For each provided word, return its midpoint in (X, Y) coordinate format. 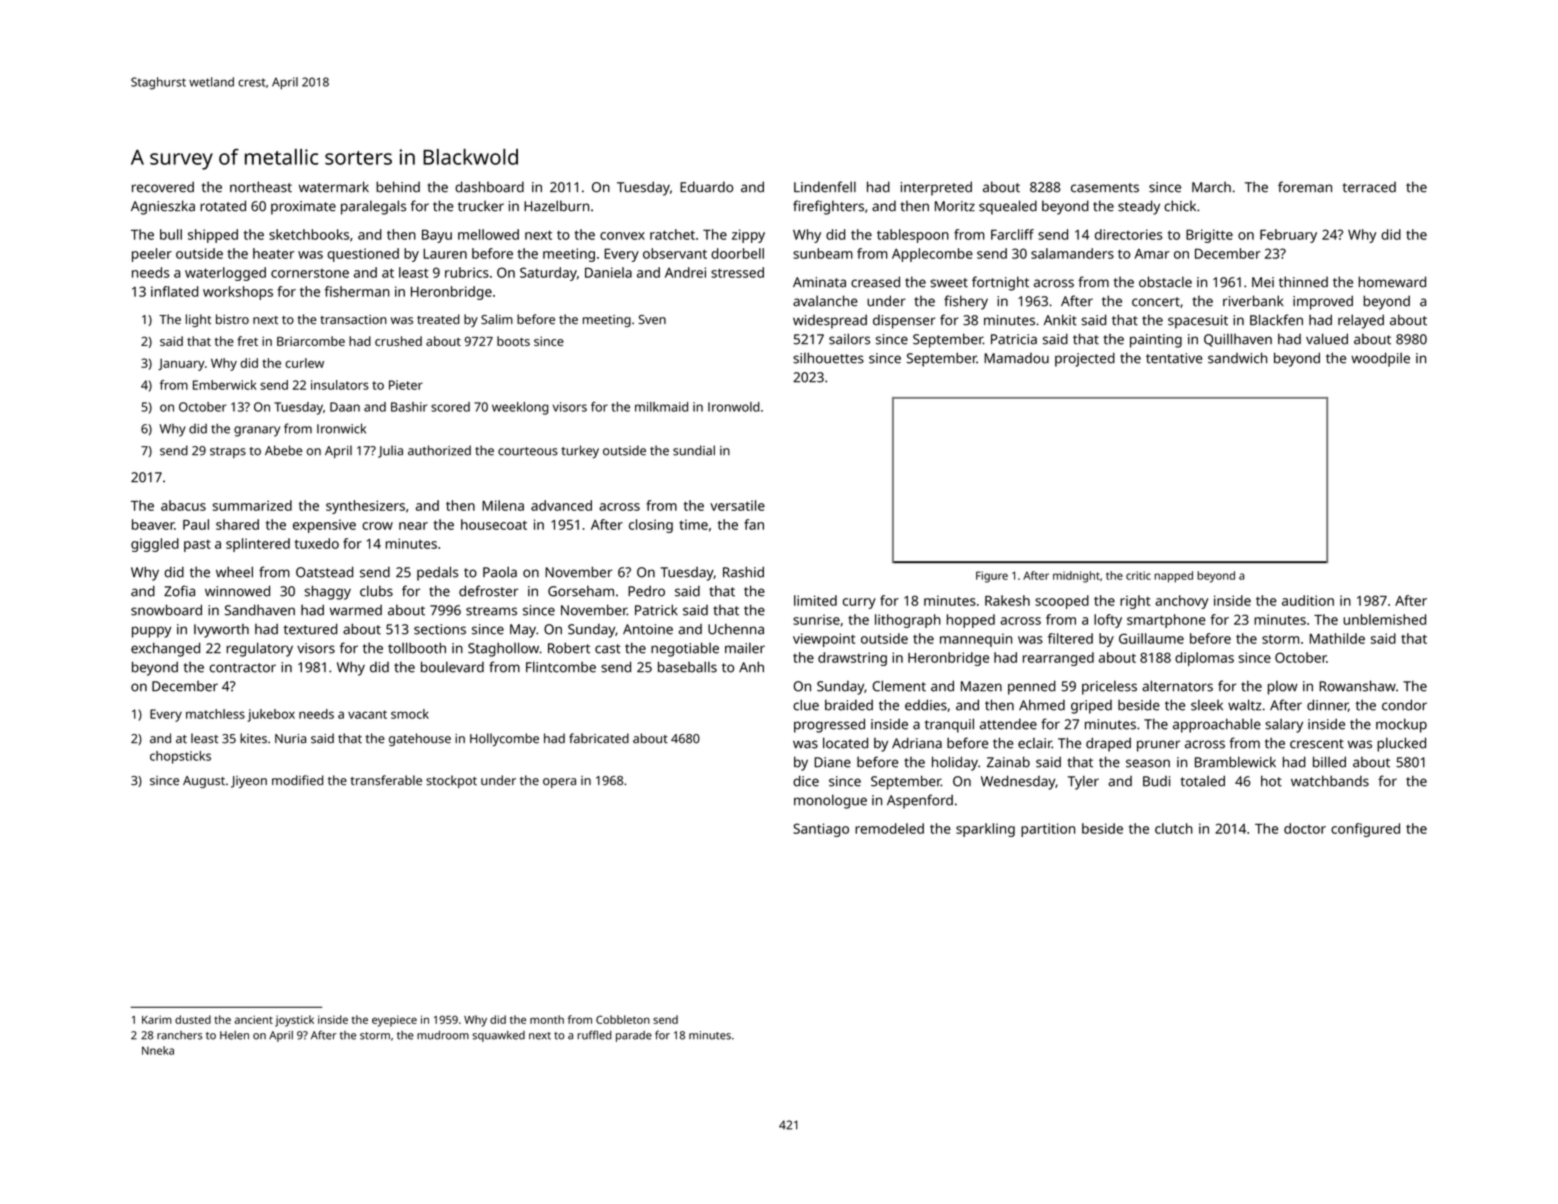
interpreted (936, 188)
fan (754, 524)
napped (1173, 577)
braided (849, 705)
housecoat (494, 524)
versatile (737, 505)
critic (1138, 575)
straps (228, 452)
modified (297, 780)
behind (398, 187)
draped (1108, 744)
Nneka (158, 1050)
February (1288, 236)
